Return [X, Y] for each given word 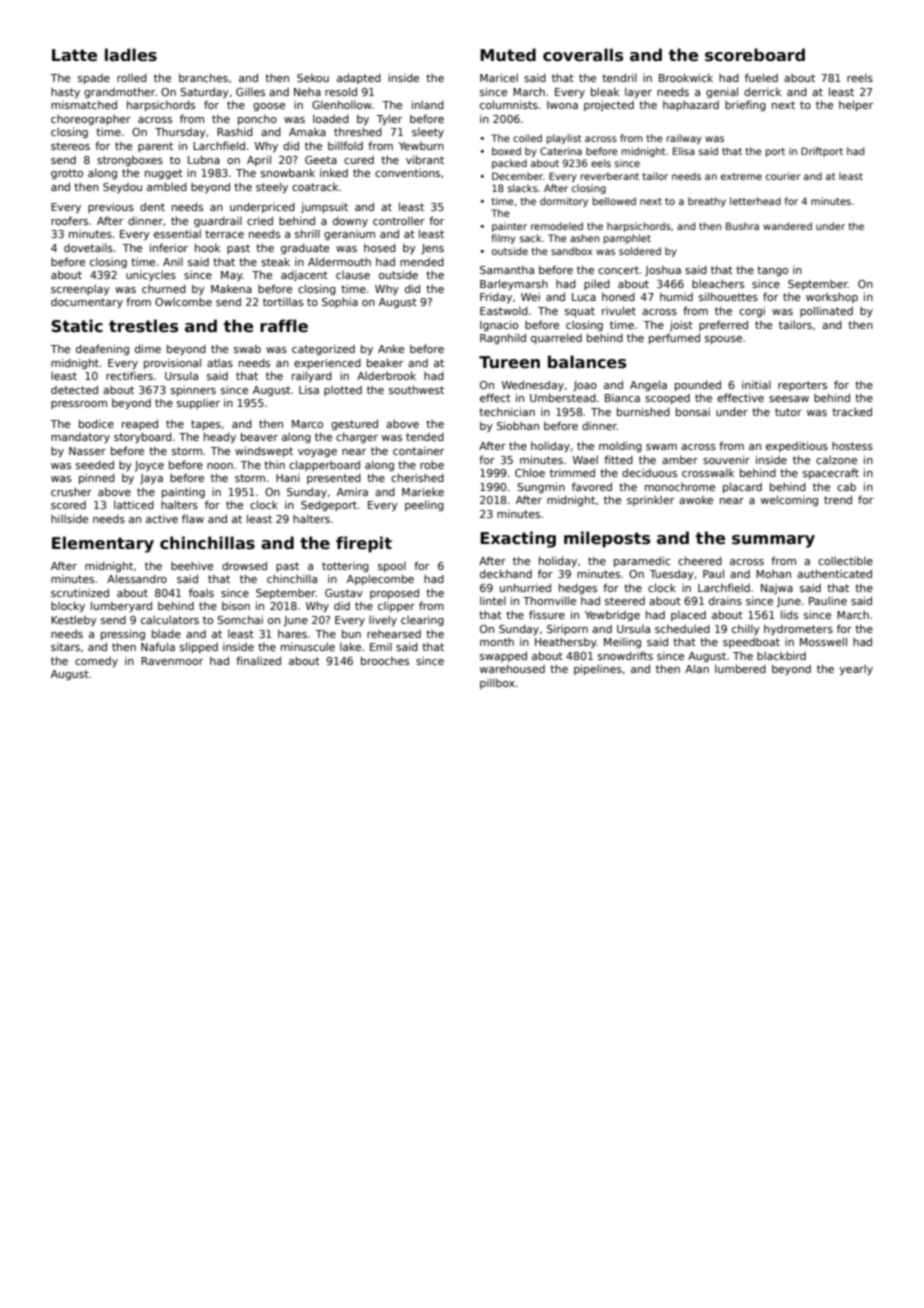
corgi [752, 312]
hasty [65, 93]
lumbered [740, 668]
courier [783, 176]
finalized [258, 660]
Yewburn [421, 146]
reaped [140, 424]
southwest [416, 389]
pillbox [497, 684]
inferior [169, 247]
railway [684, 139]
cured [359, 160]
